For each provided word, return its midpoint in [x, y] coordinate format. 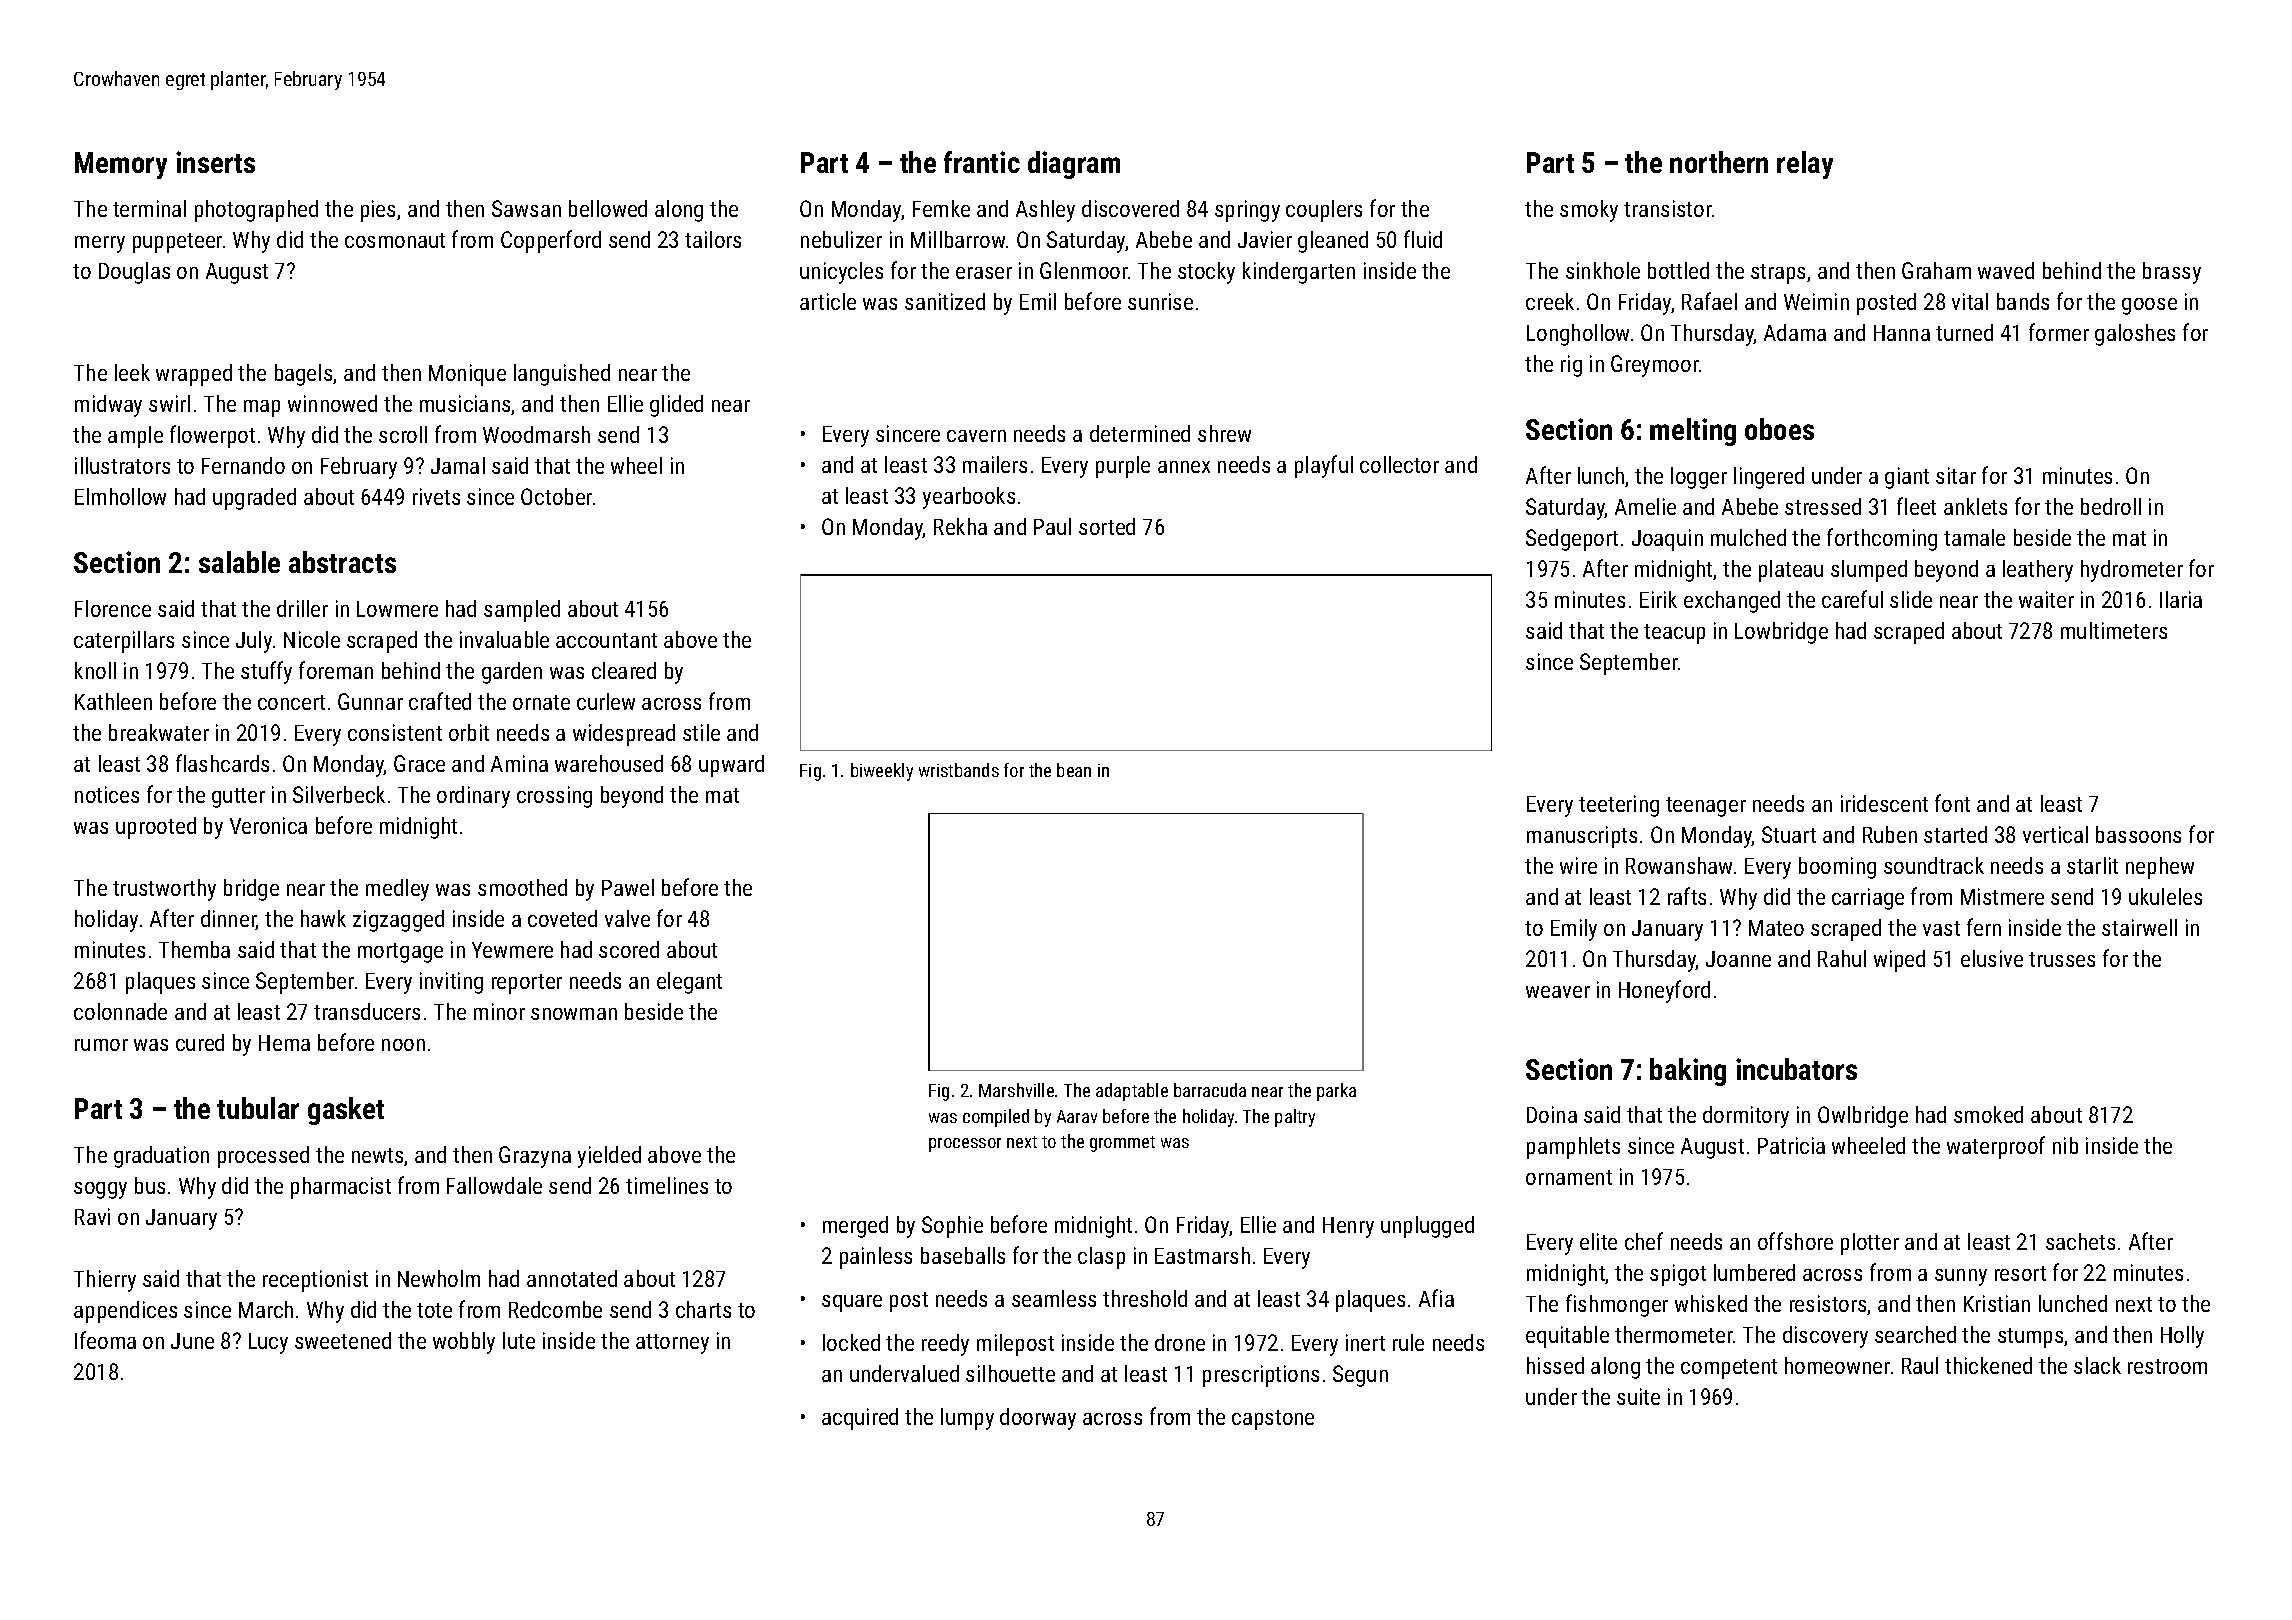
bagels [303, 375]
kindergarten [1299, 273]
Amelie [1645, 506]
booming [1837, 868]
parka [1336, 1092]
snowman [574, 1014]
